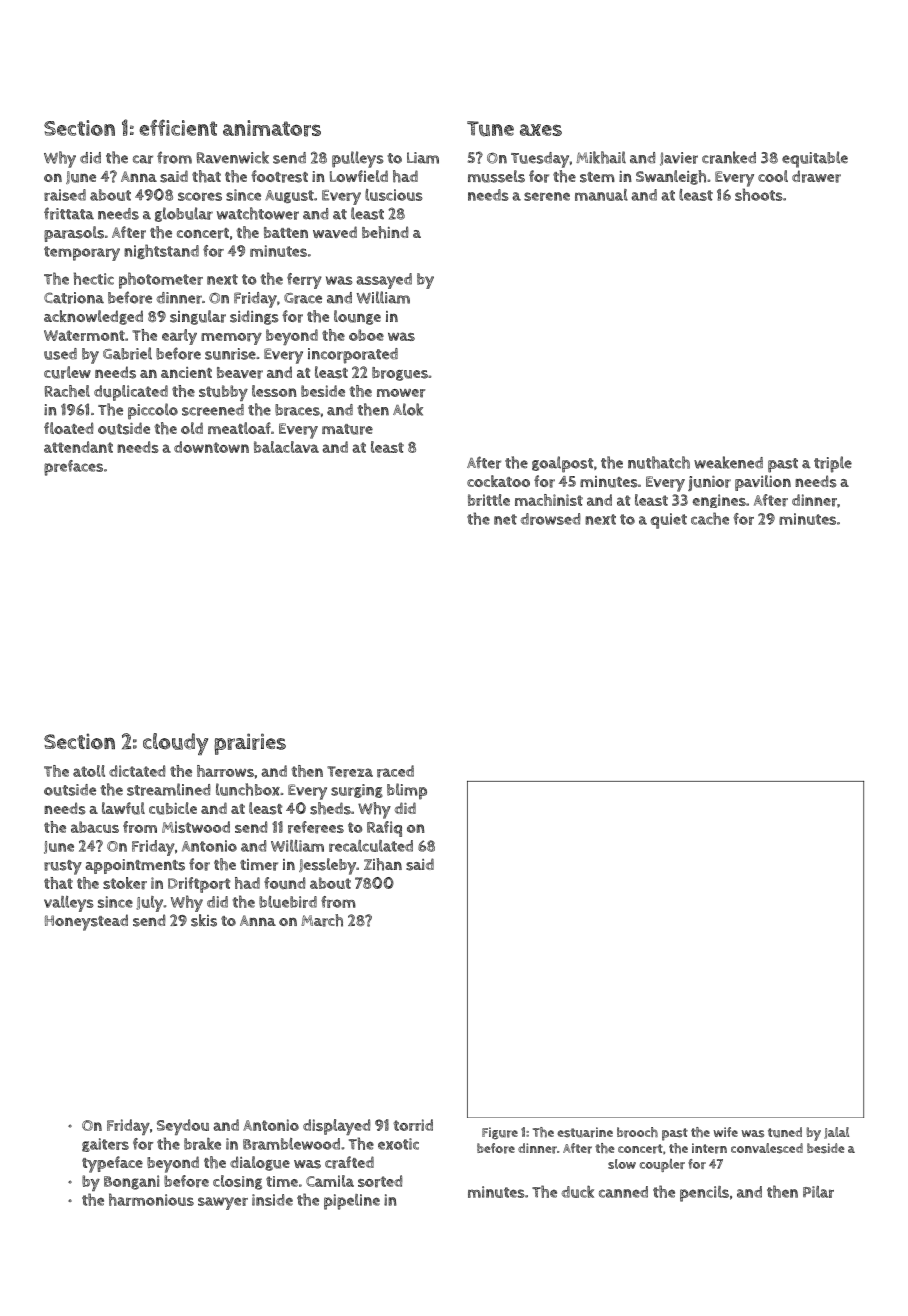 Image resolution: width=908 pixels, height=1316 pixels. Describe the element at coordinates (541, 130) in the screenshot. I see `axes` at that location.
